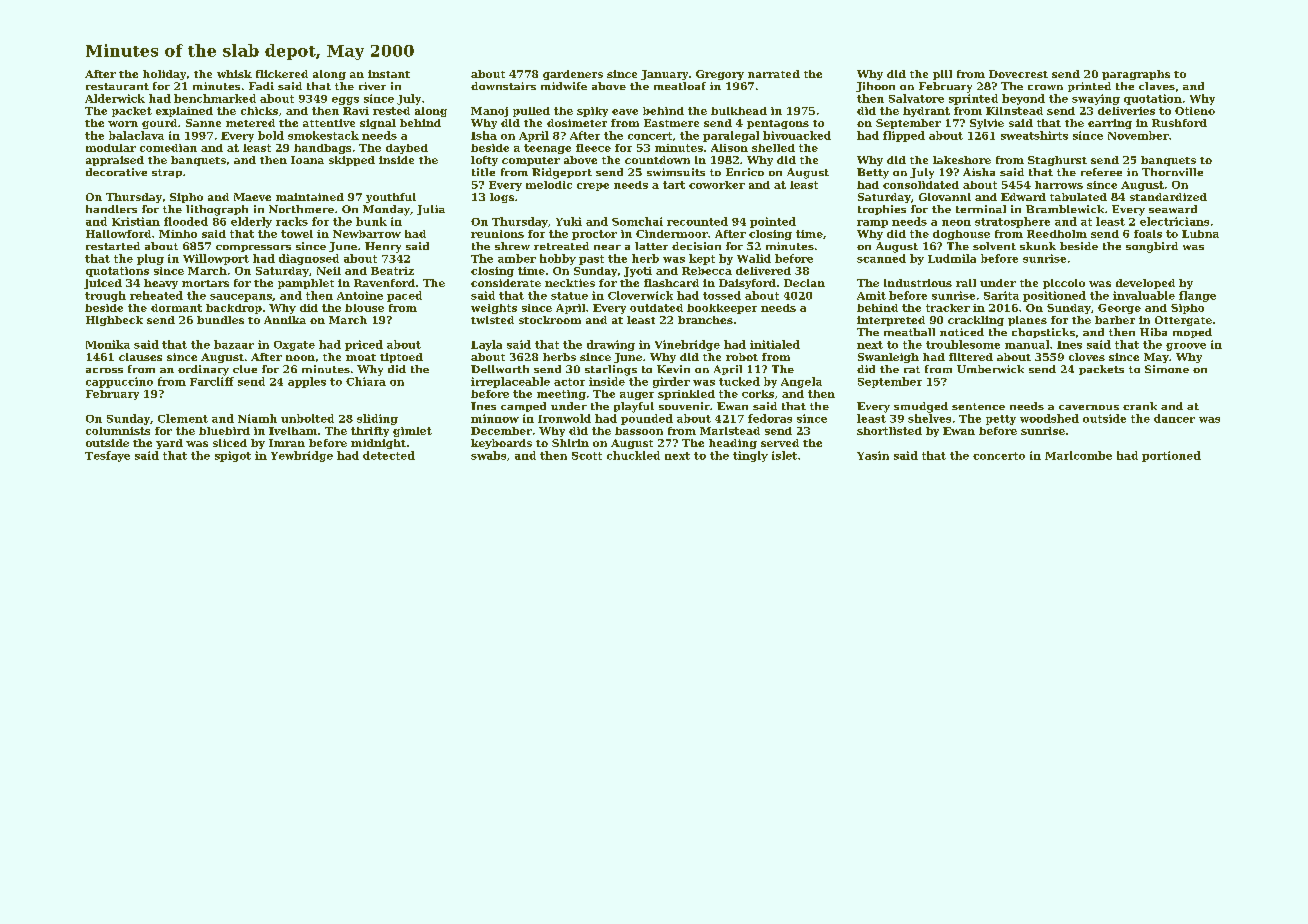 This document has height=924, width=1308. I want to click on songbird, so click(1152, 247).
